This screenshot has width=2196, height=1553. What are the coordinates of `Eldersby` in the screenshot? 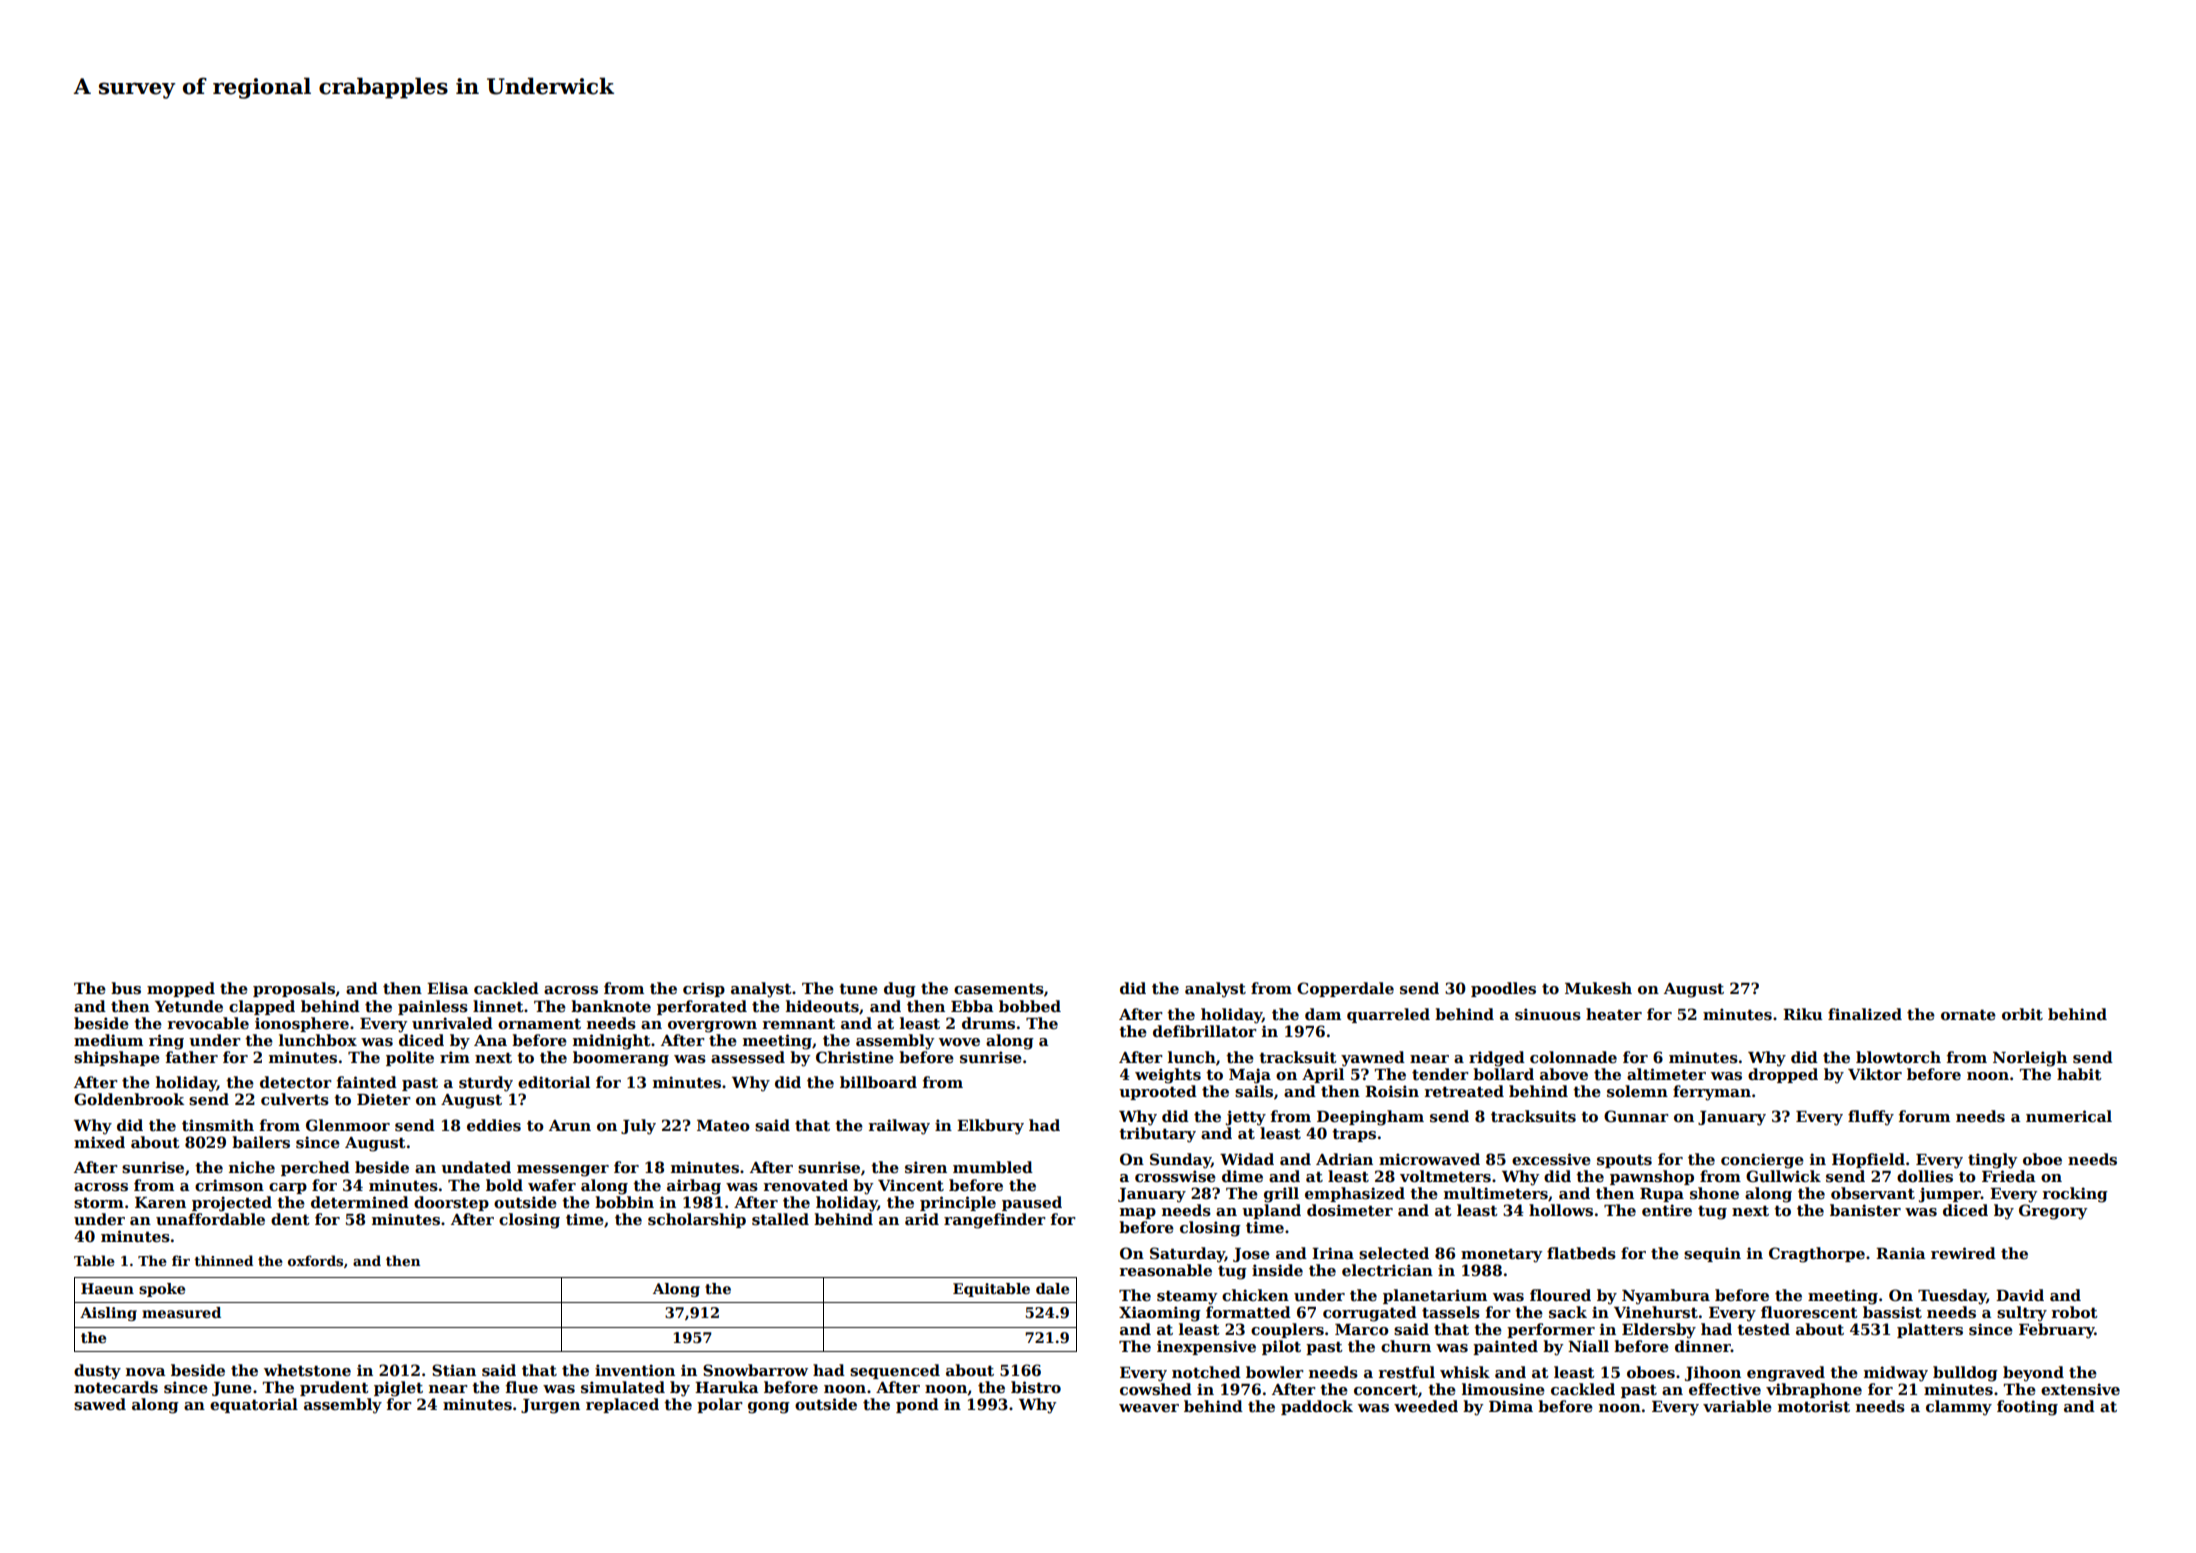 It's located at (1659, 1331).
